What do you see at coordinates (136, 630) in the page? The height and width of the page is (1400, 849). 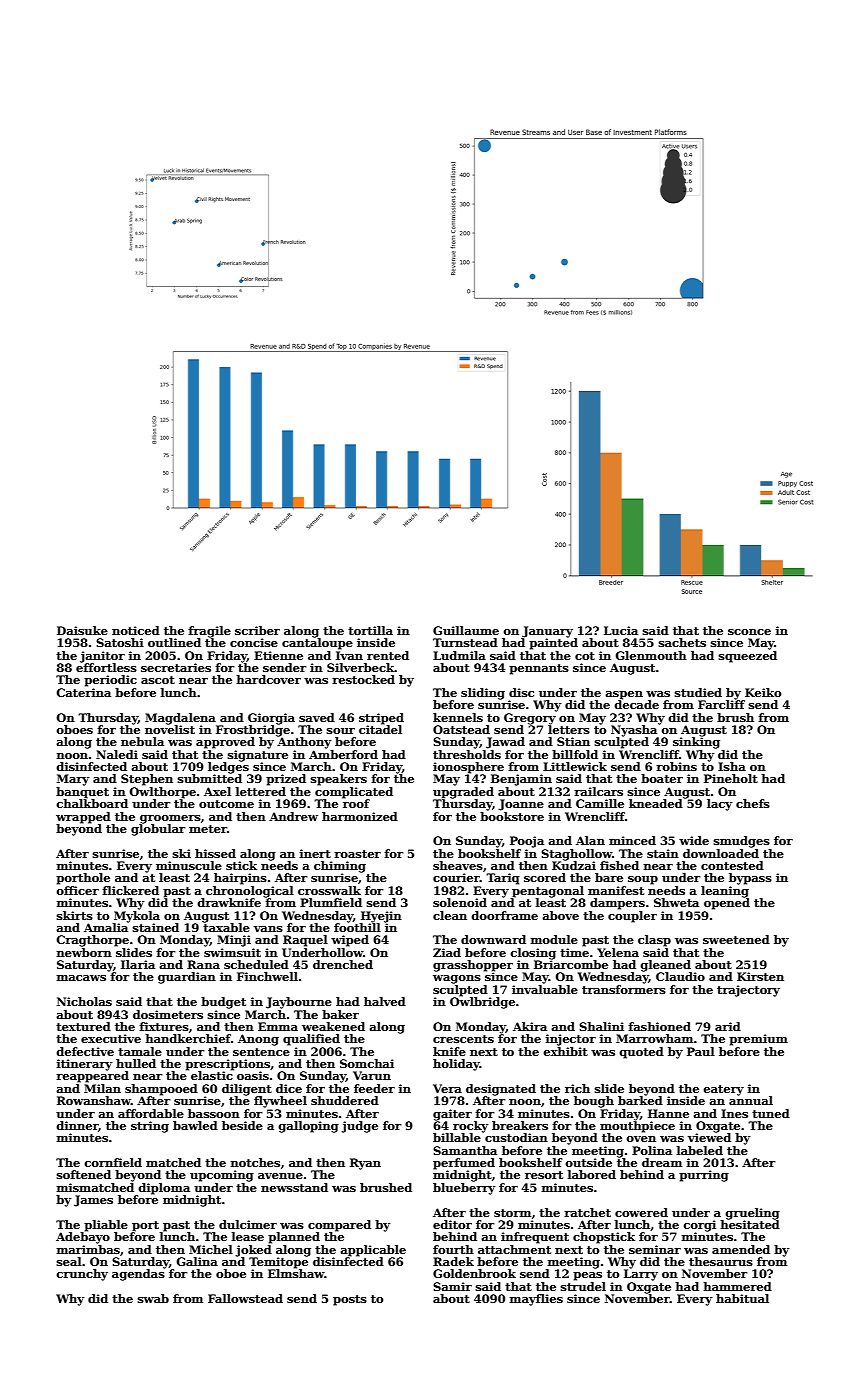 I see `noticed` at bounding box center [136, 630].
